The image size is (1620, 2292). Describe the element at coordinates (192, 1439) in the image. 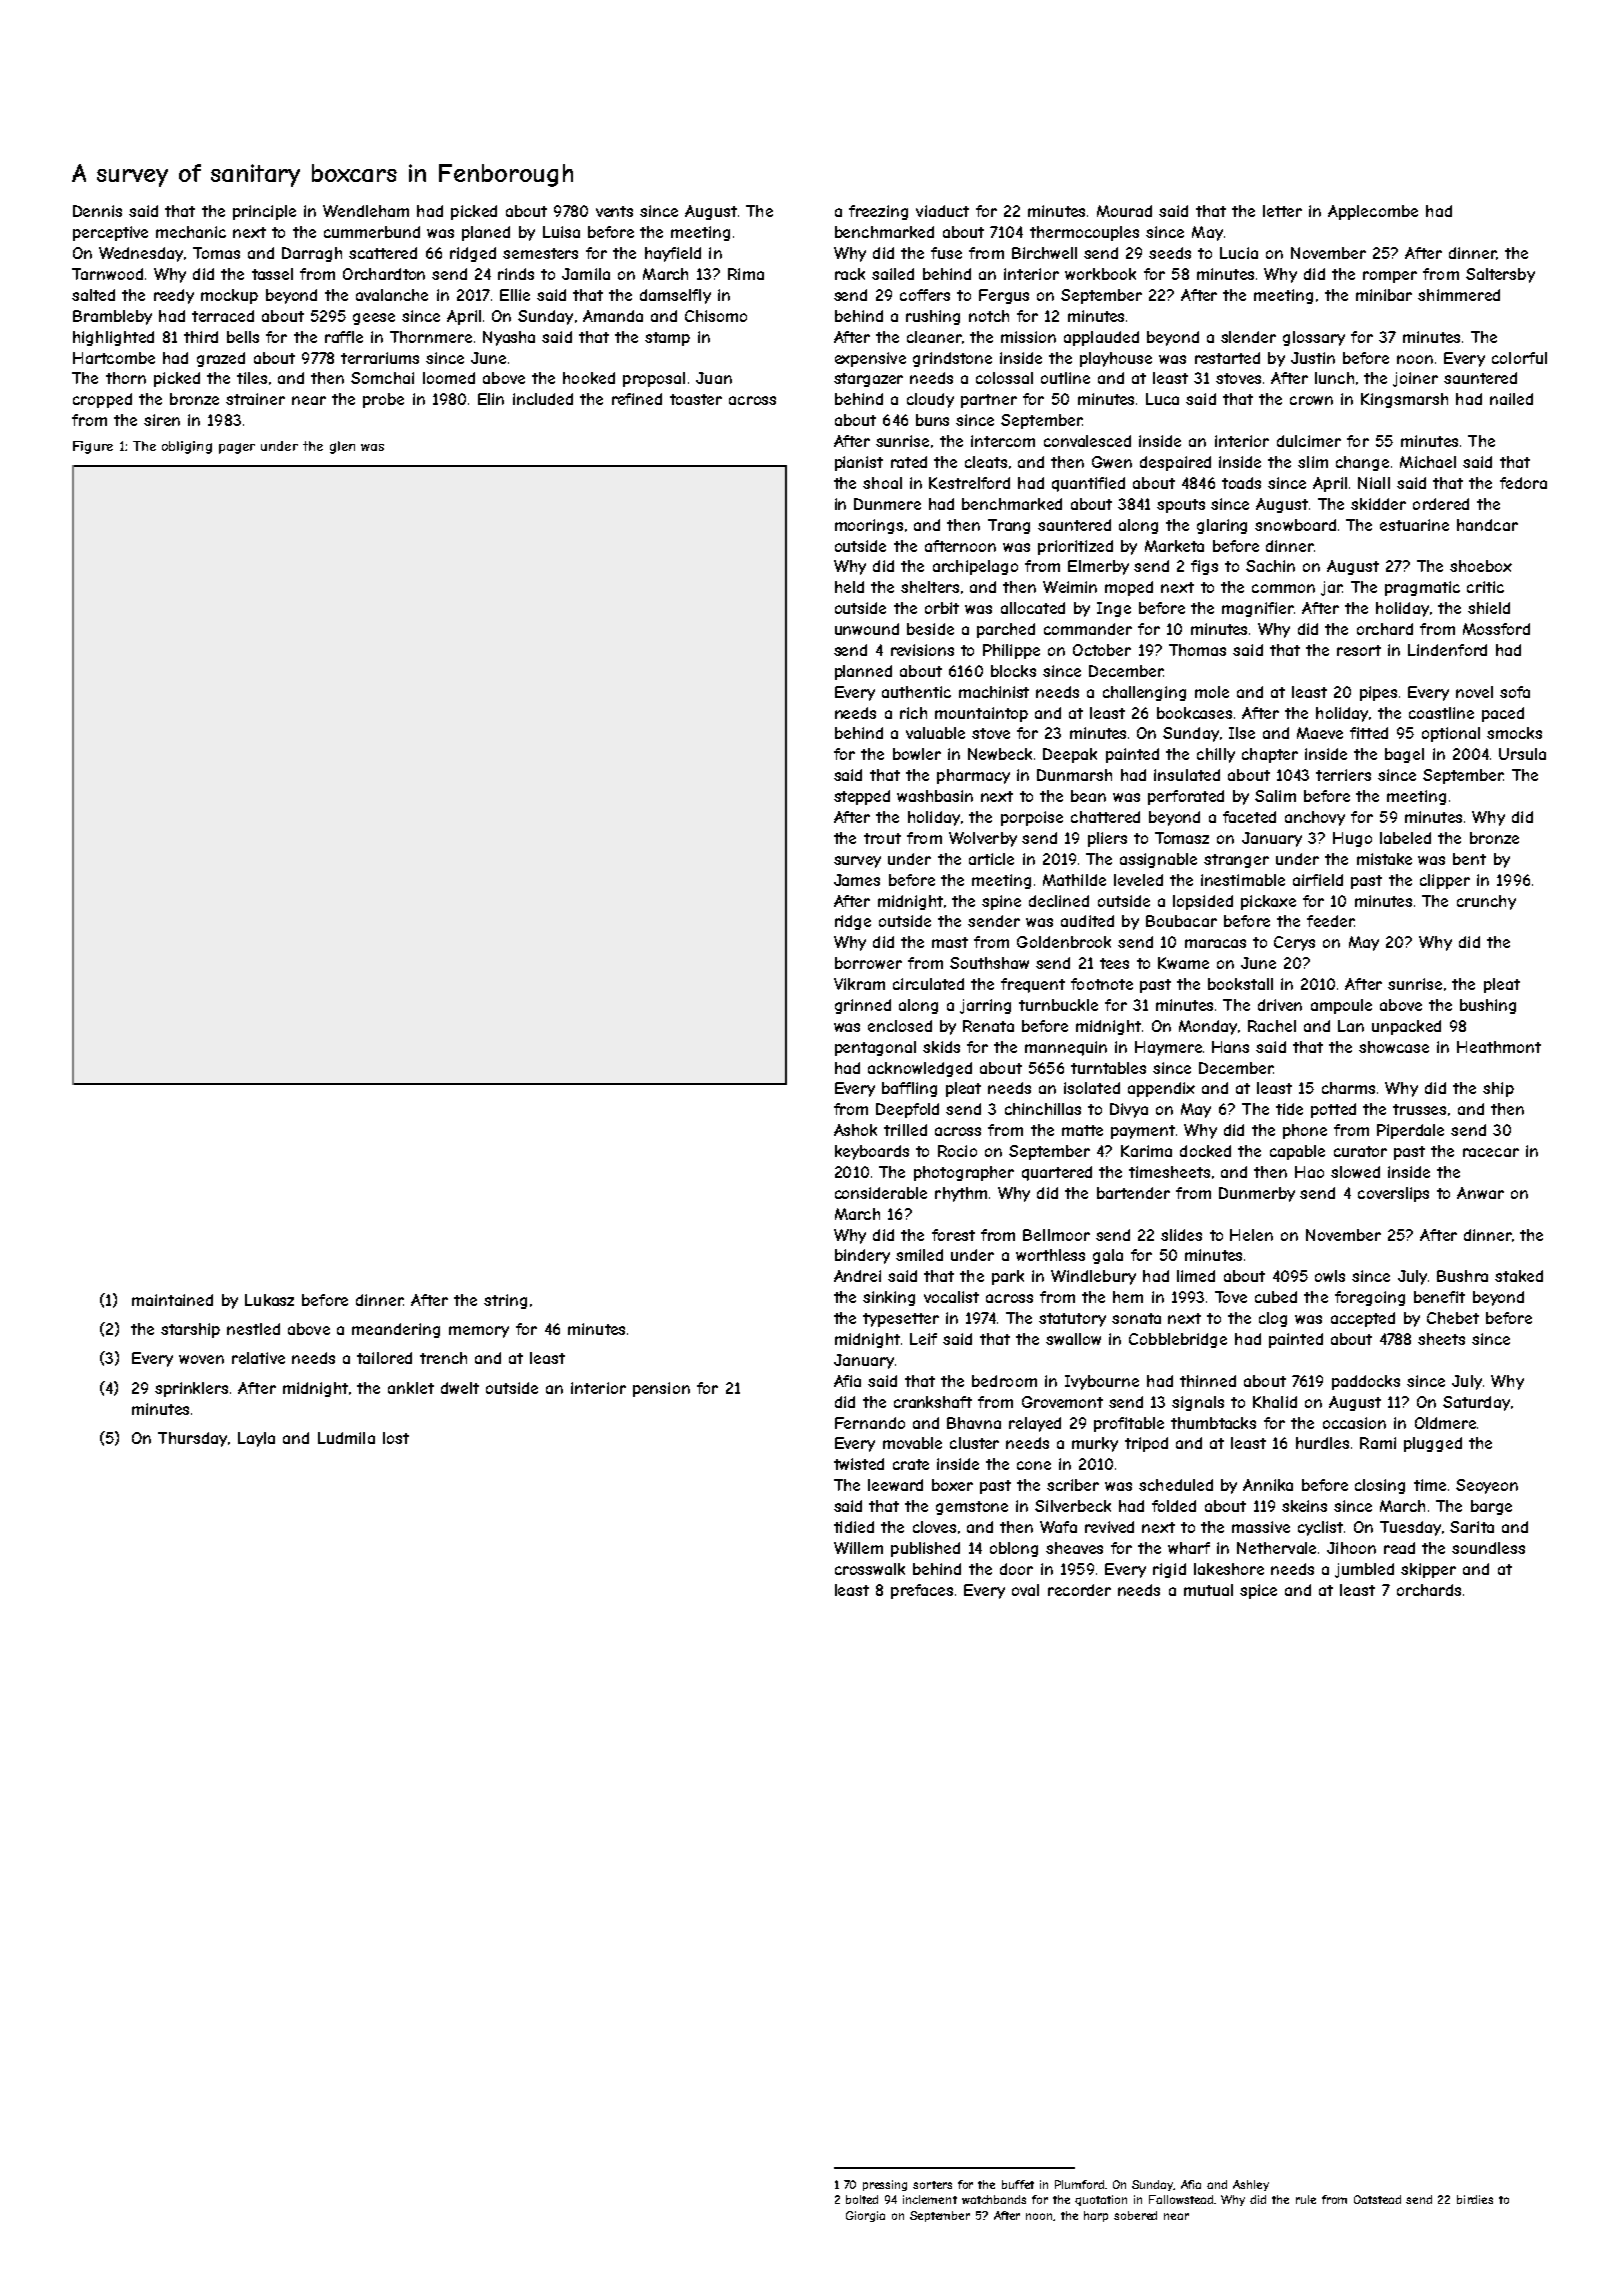

I see `Thursday` at that location.
